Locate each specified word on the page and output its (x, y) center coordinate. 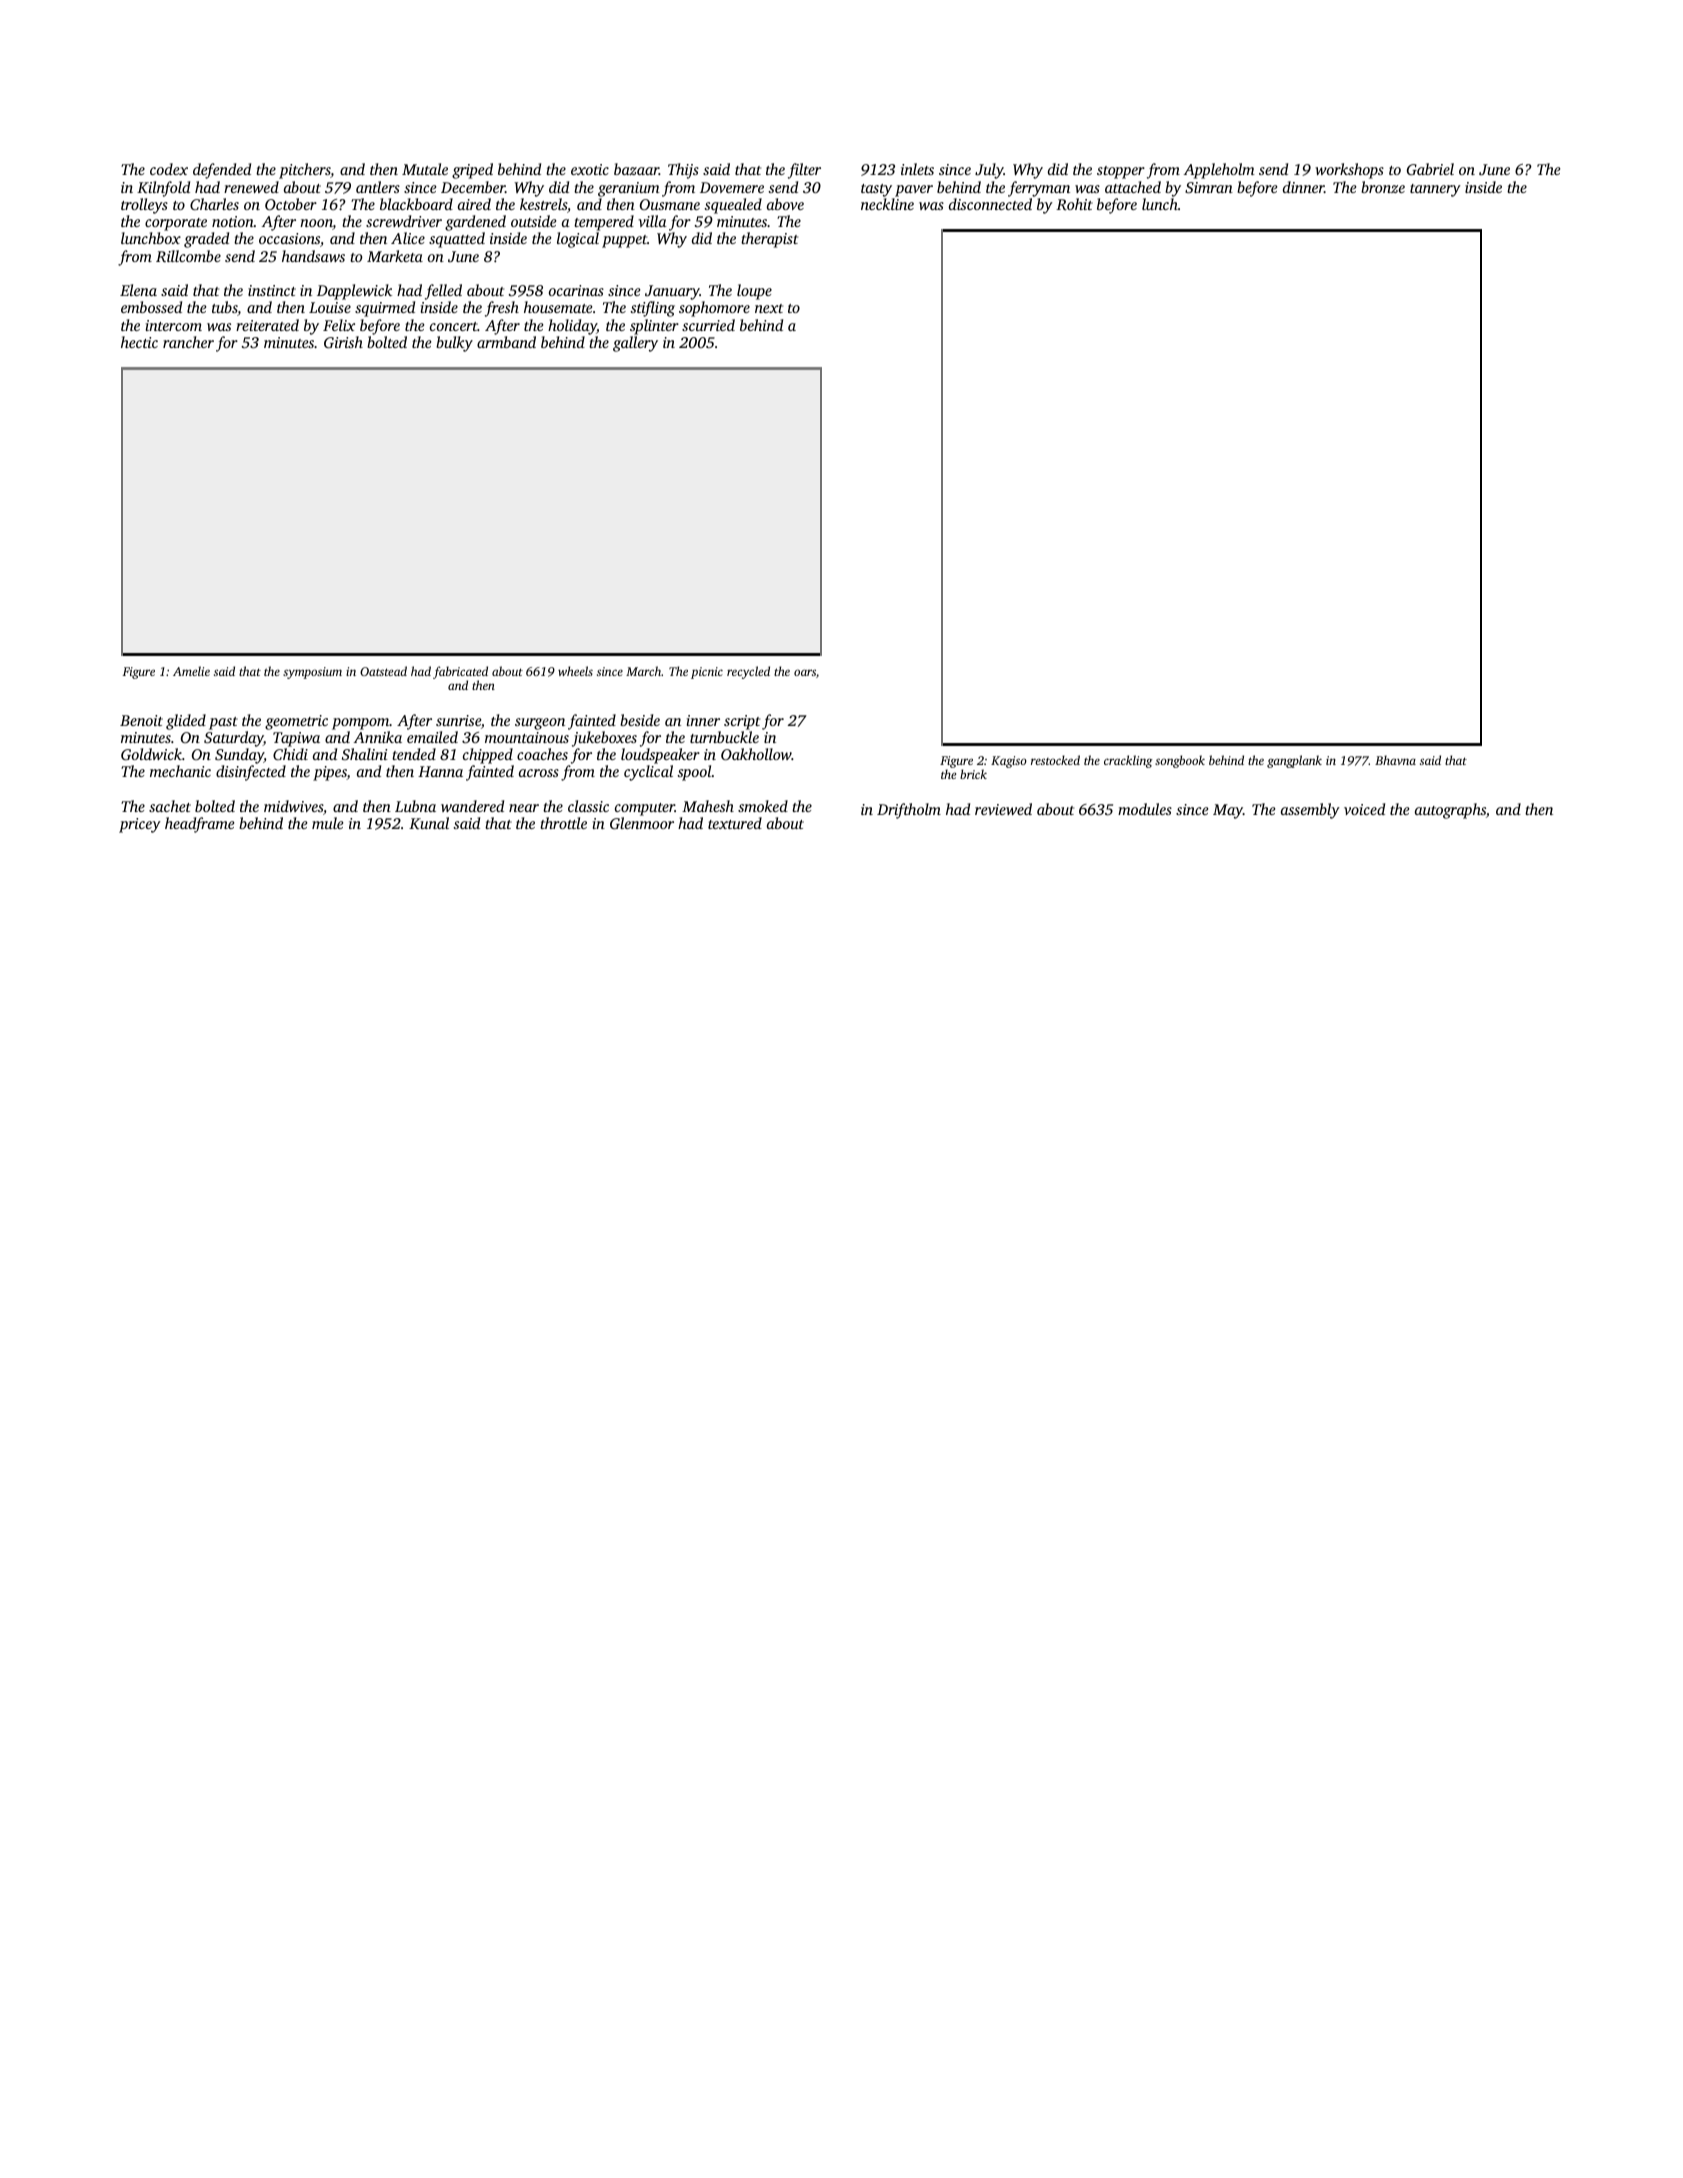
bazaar (636, 169)
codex (169, 169)
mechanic (180, 771)
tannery (1435, 190)
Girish (343, 342)
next (769, 308)
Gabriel (1430, 169)
